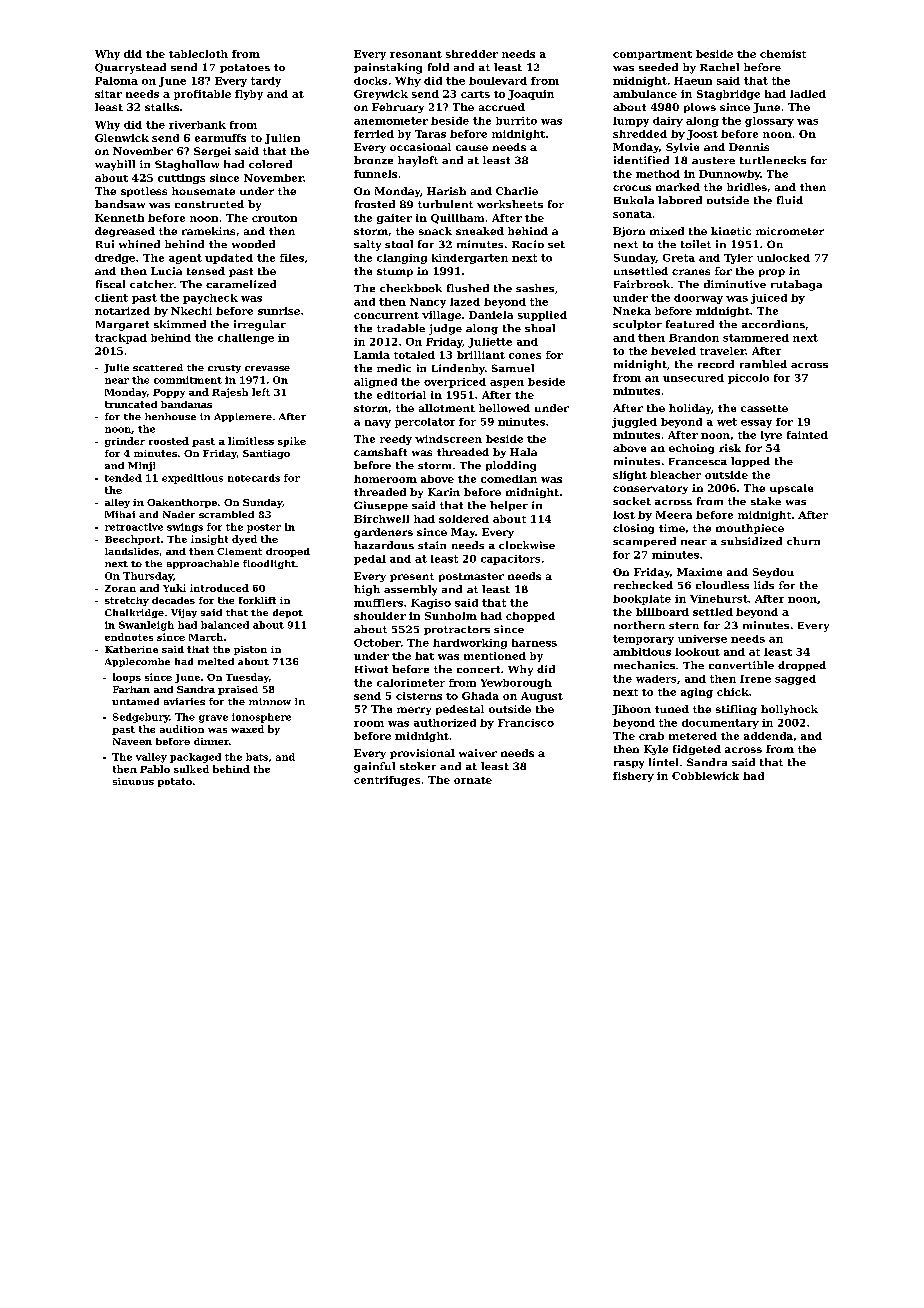  What do you see at coordinates (652, 55) in the page?
I see `compartment` at bounding box center [652, 55].
